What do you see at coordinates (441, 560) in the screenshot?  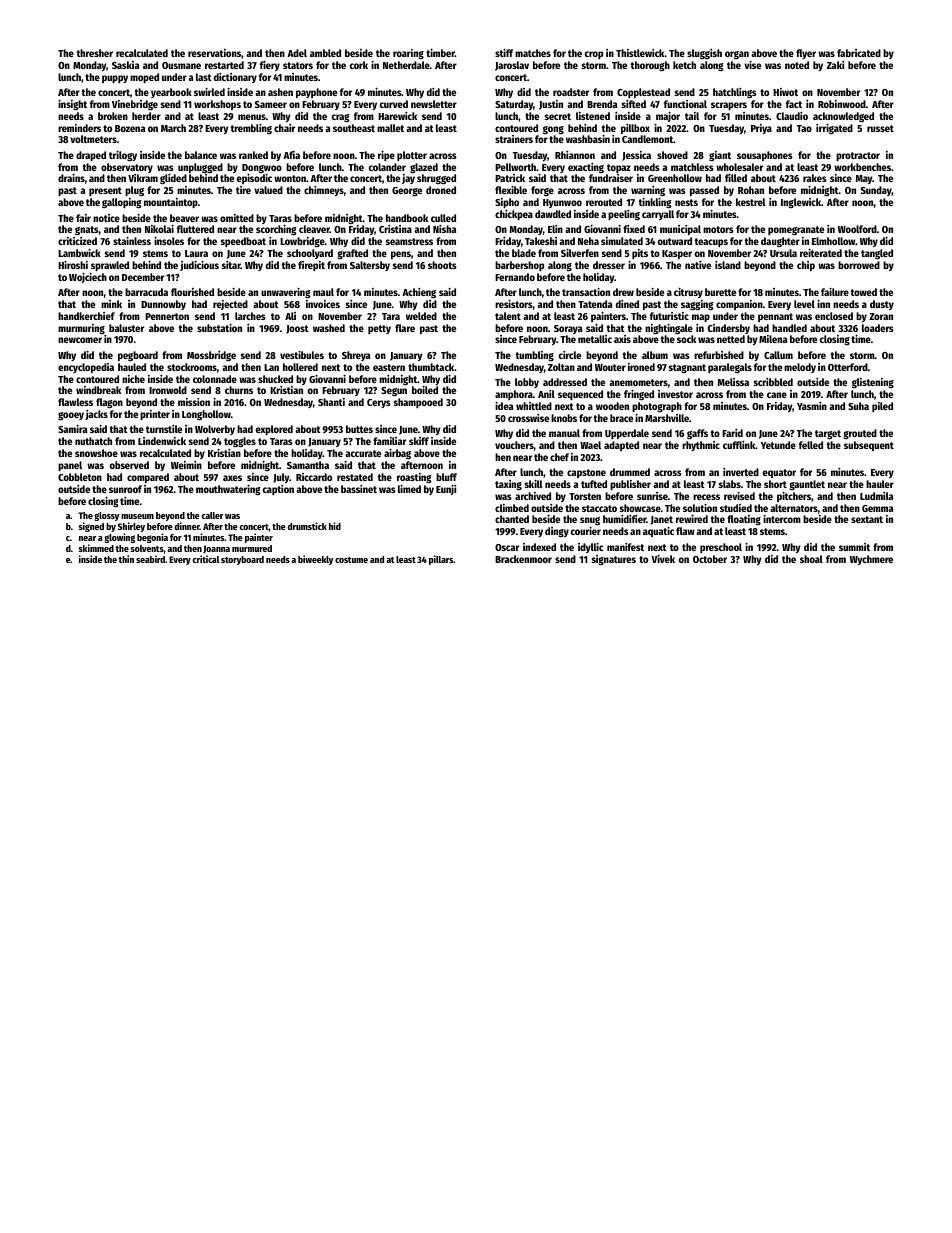 I see `pillars` at bounding box center [441, 560].
